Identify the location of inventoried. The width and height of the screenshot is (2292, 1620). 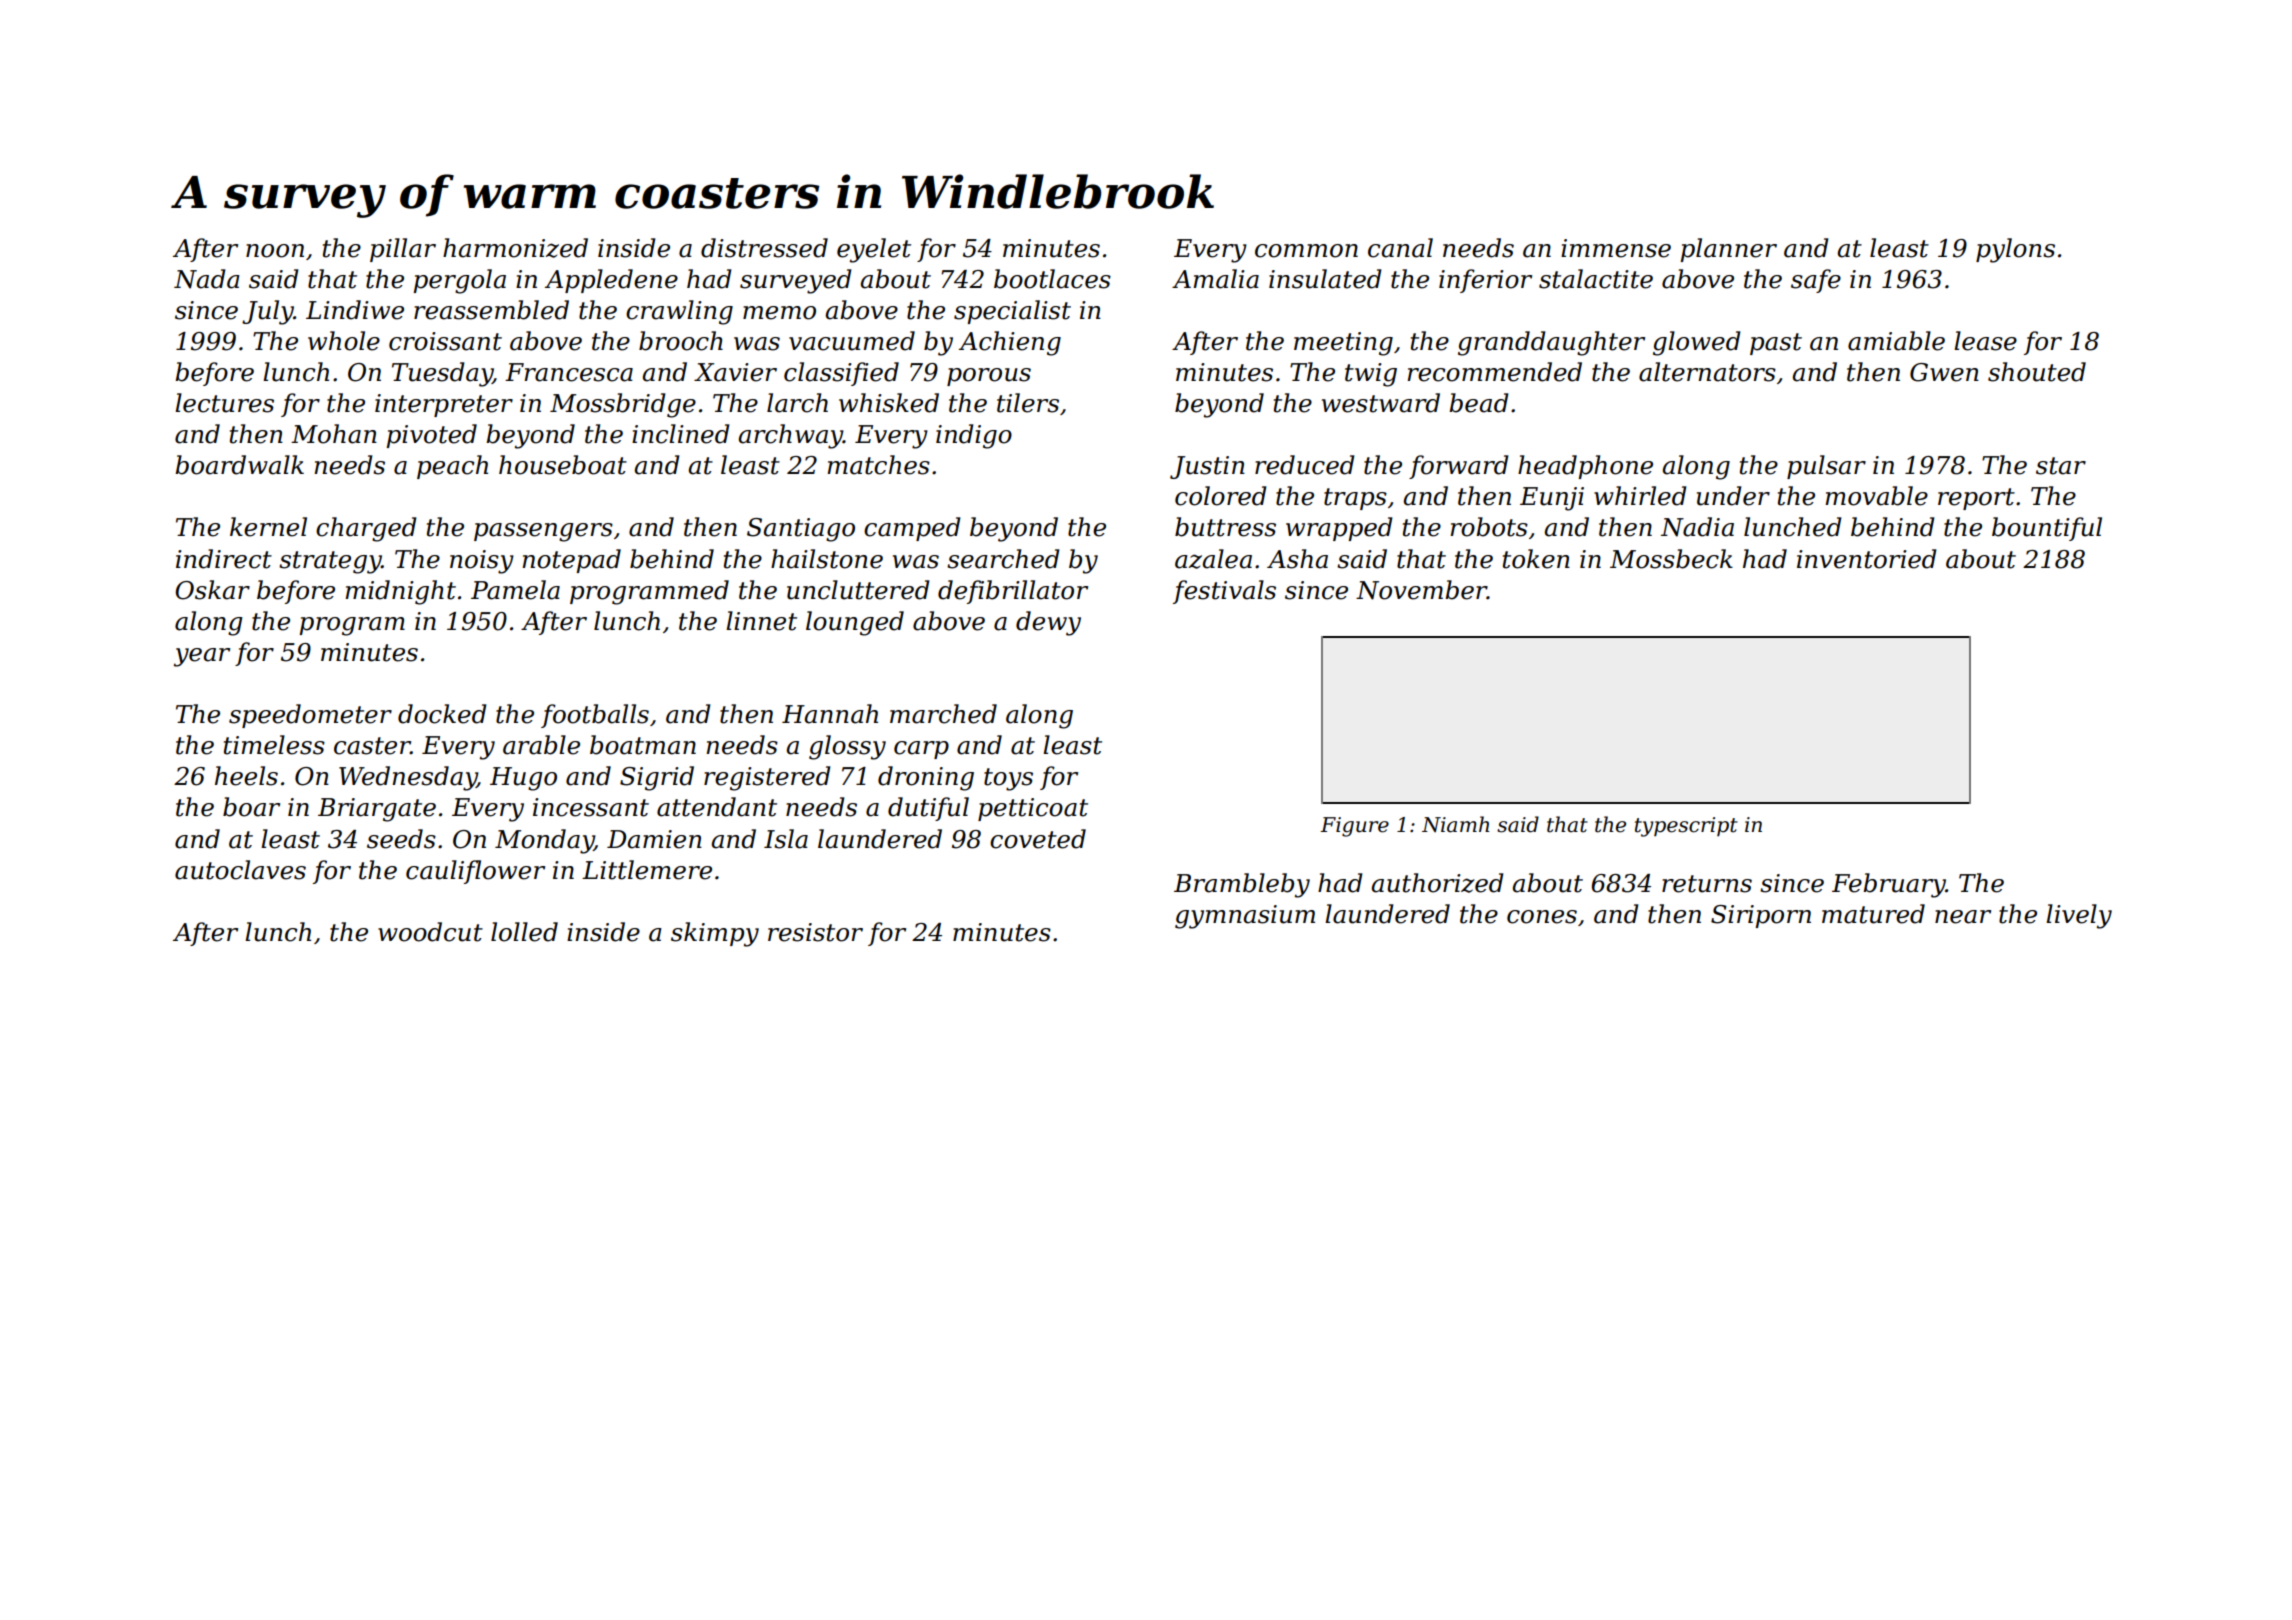
(1866, 559).
